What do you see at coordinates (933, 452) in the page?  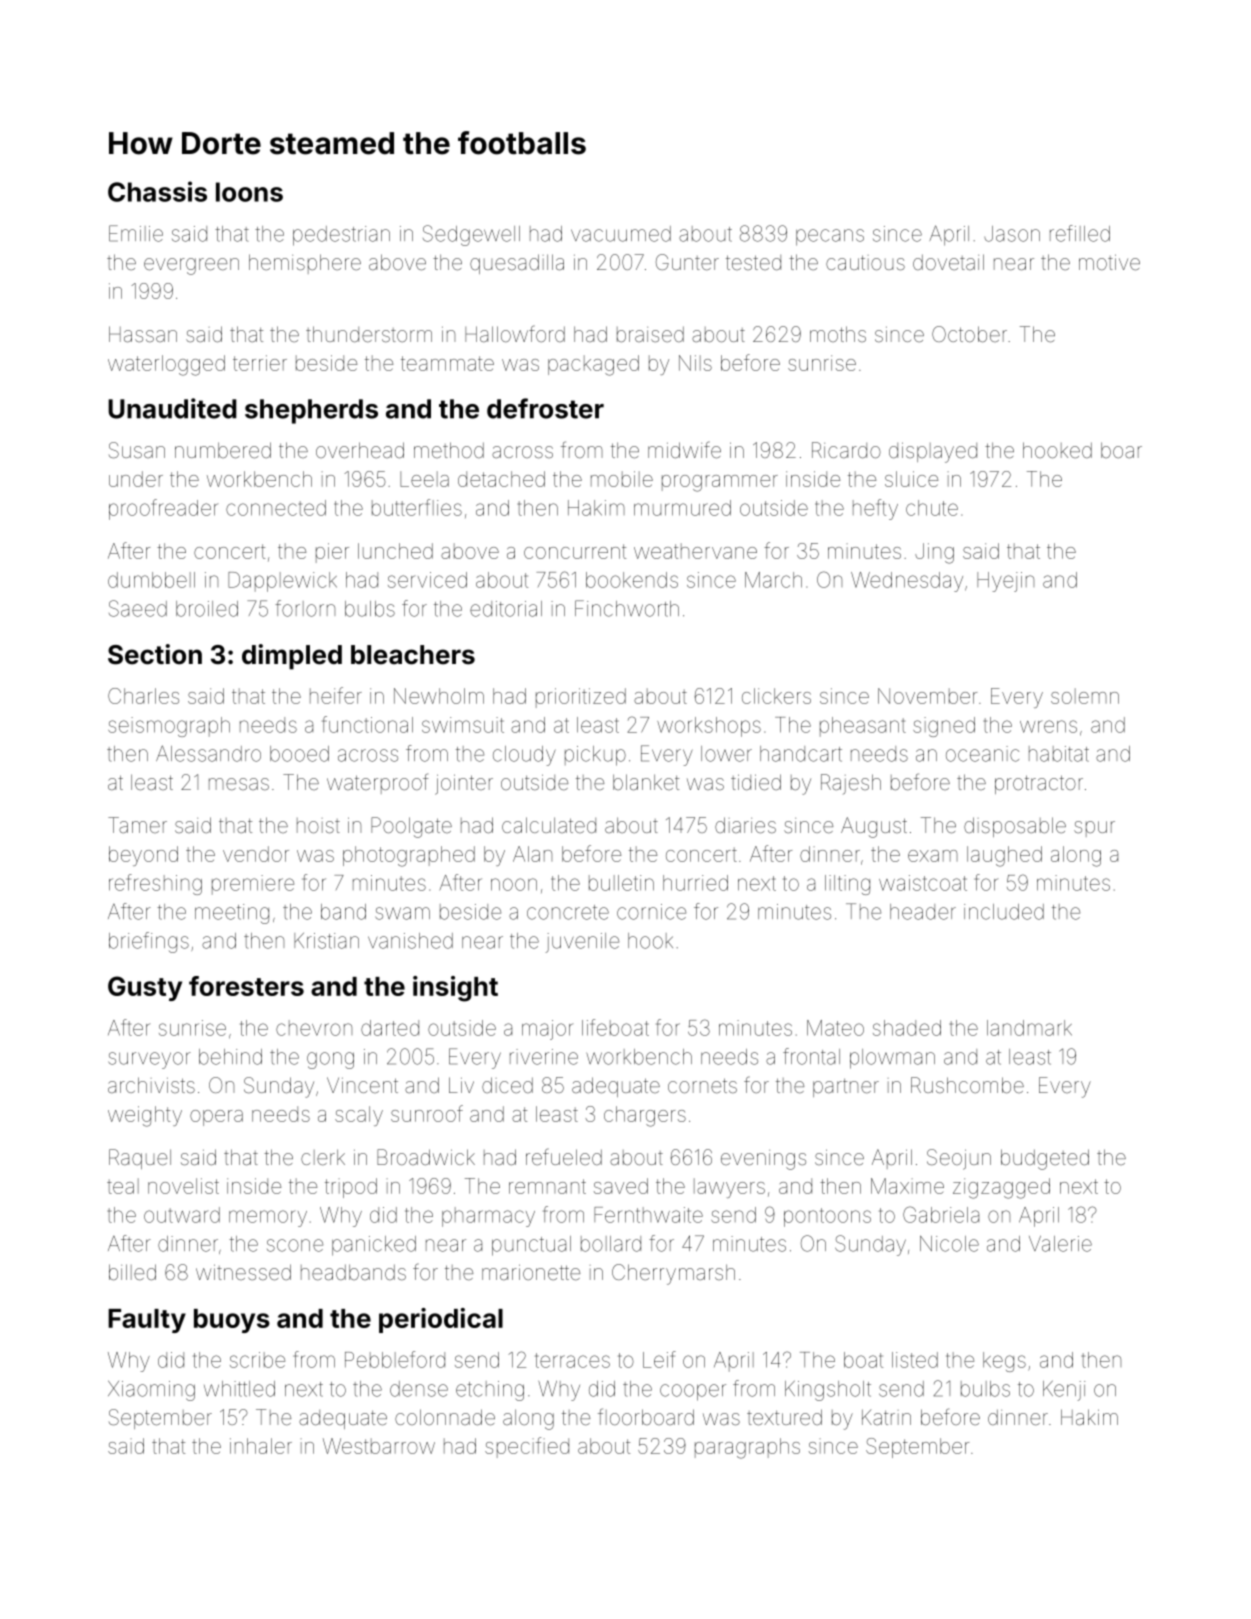 I see `displayed` at bounding box center [933, 452].
